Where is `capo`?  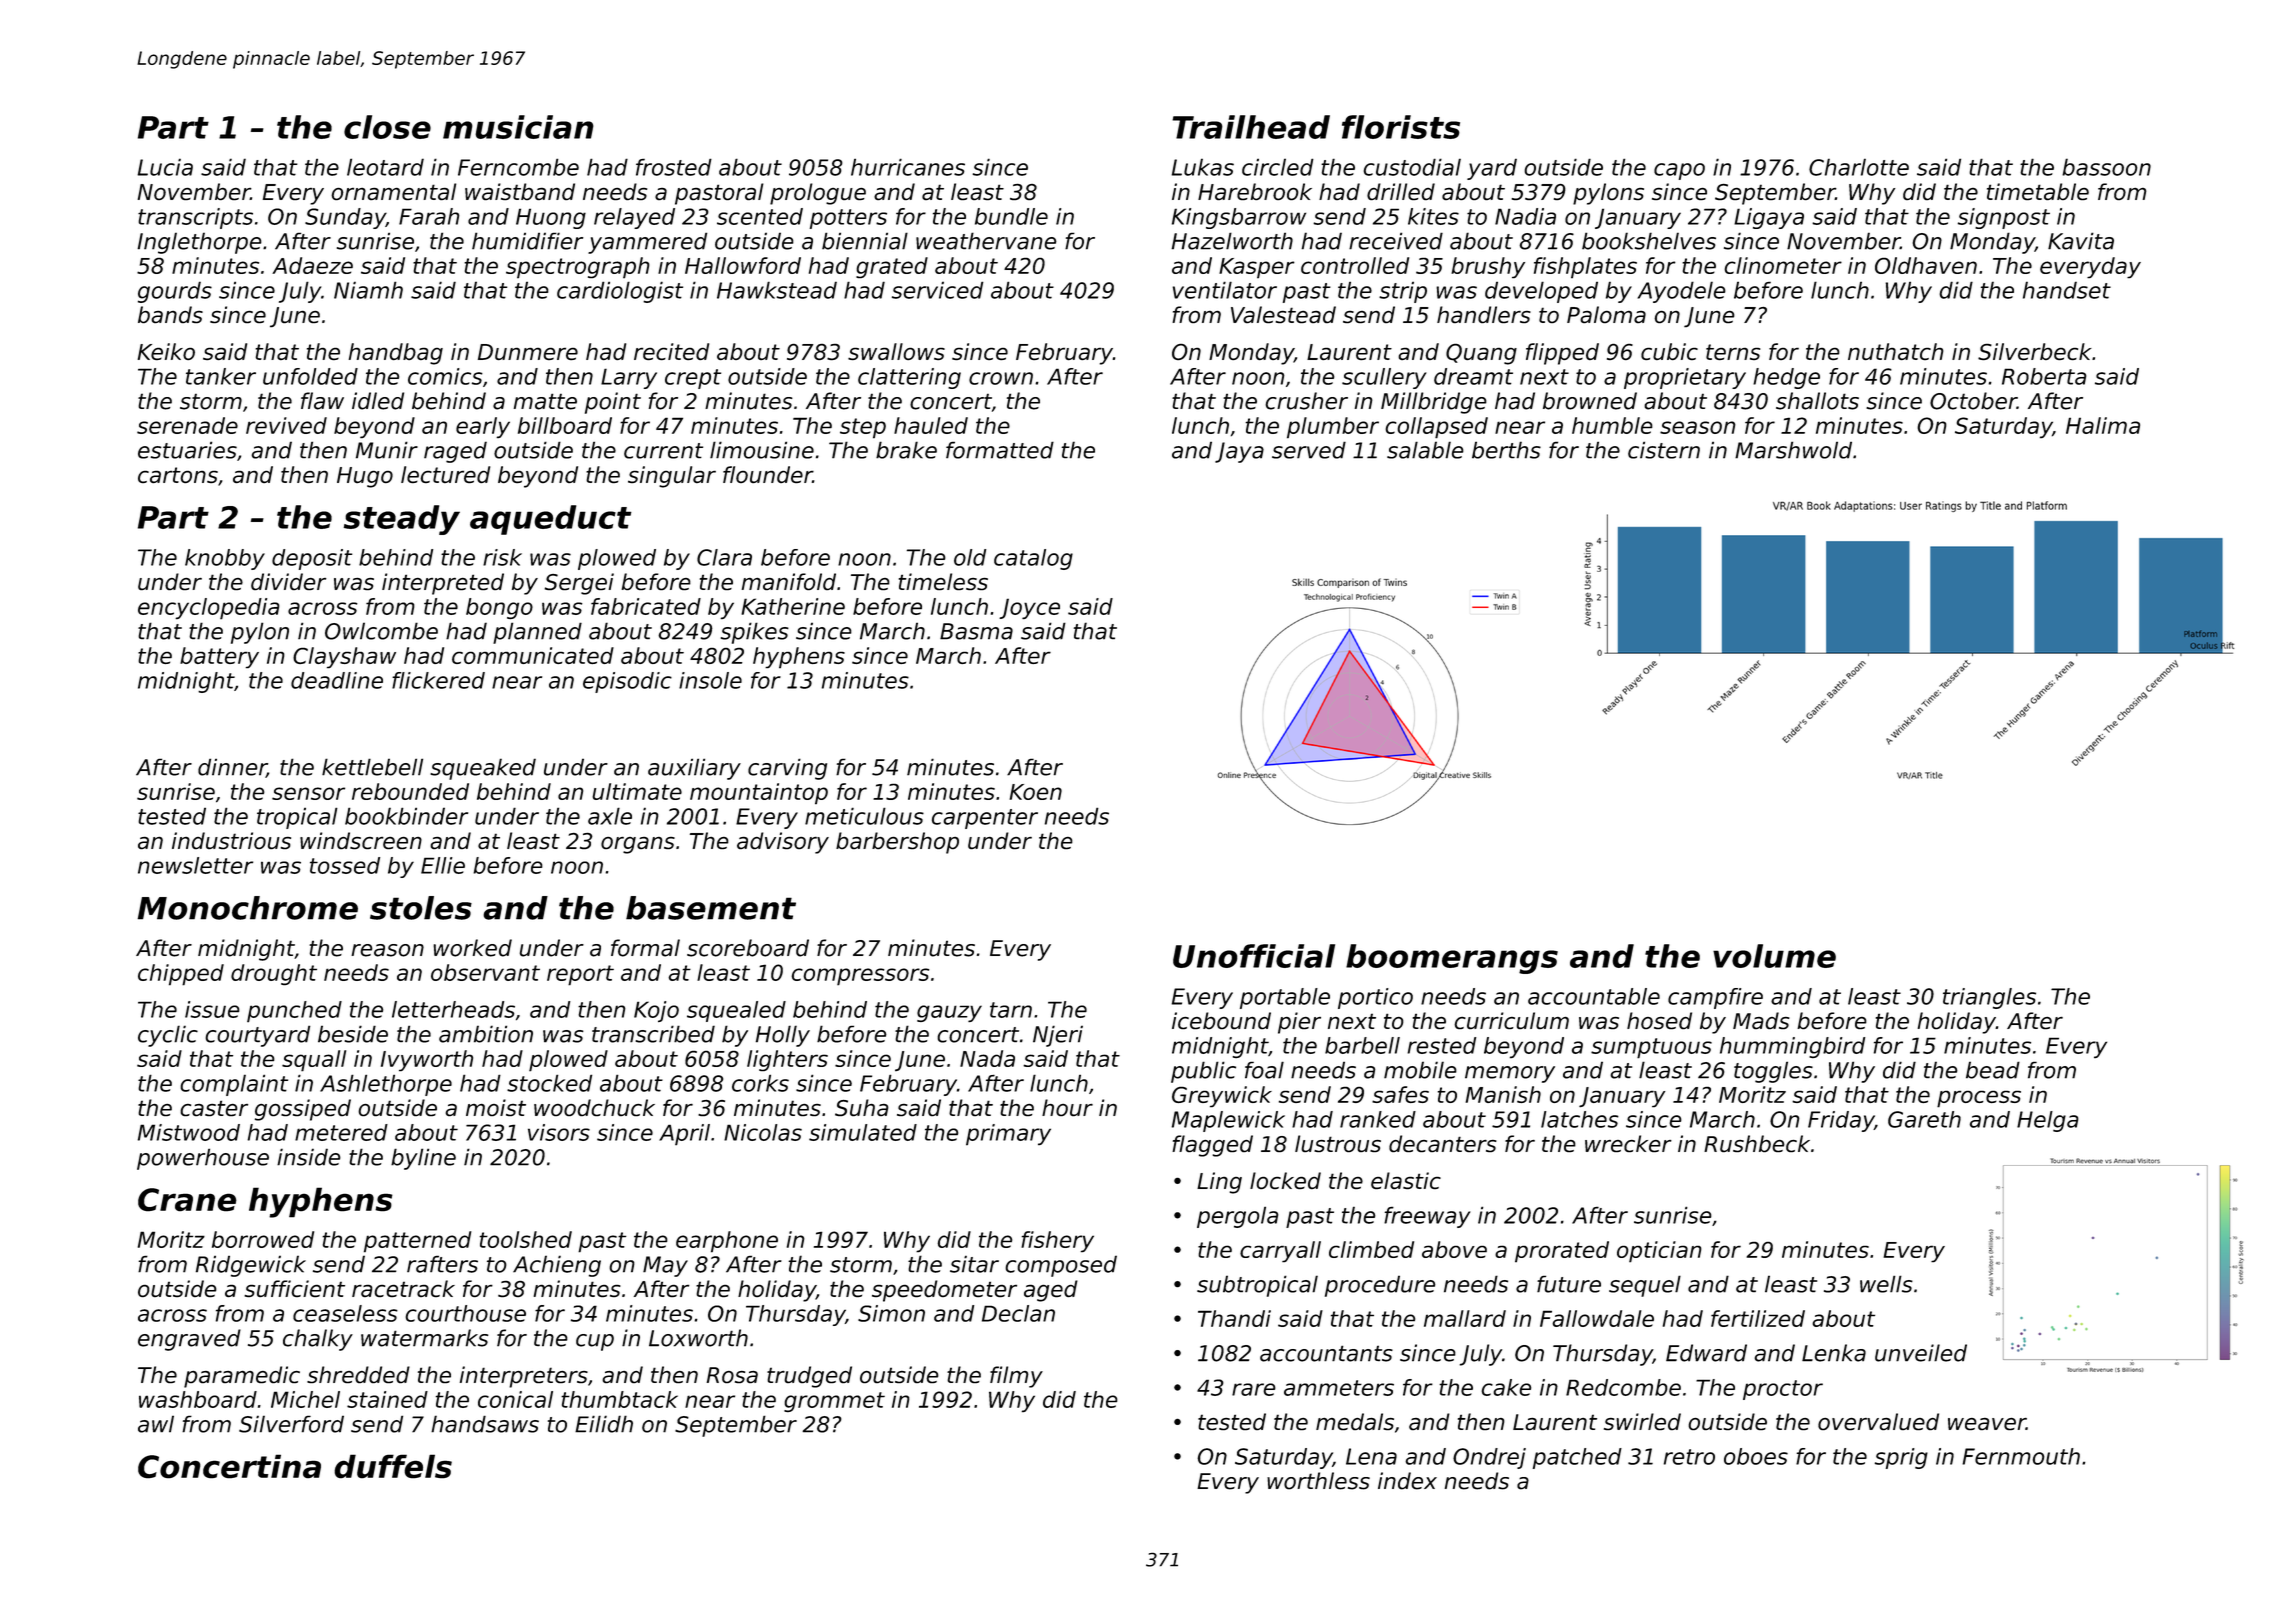
capo is located at coordinates (1679, 171).
